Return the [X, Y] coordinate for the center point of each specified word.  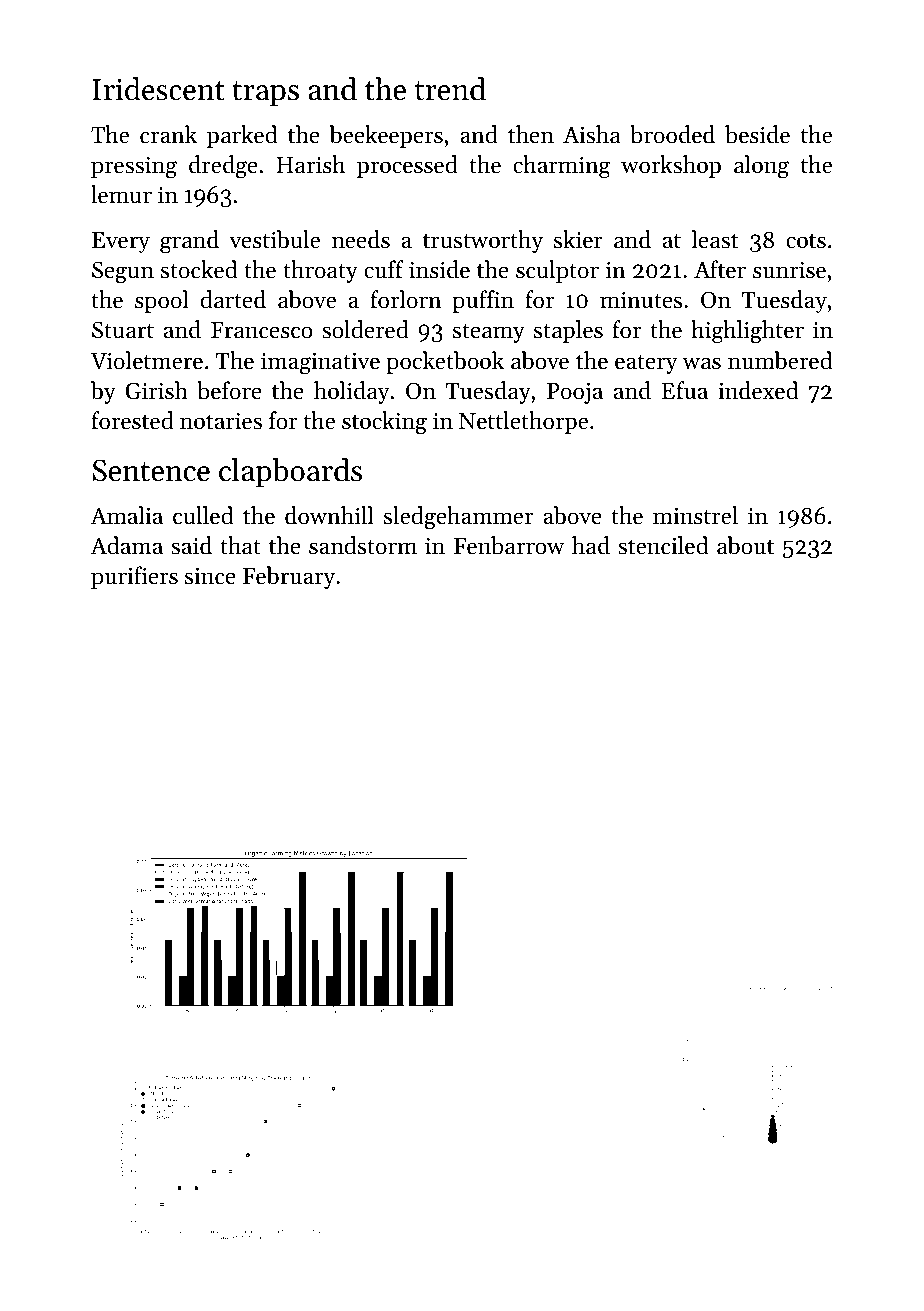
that [240, 545]
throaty [320, 271]
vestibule [274, 239]
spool [162, 301]
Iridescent [159, 89]
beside [757, 134]
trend [450, 89]
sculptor [557, 271]
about [745, 545]
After [720, 269]
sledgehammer [458, 518]
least [715, 239]
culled [203, 515]
